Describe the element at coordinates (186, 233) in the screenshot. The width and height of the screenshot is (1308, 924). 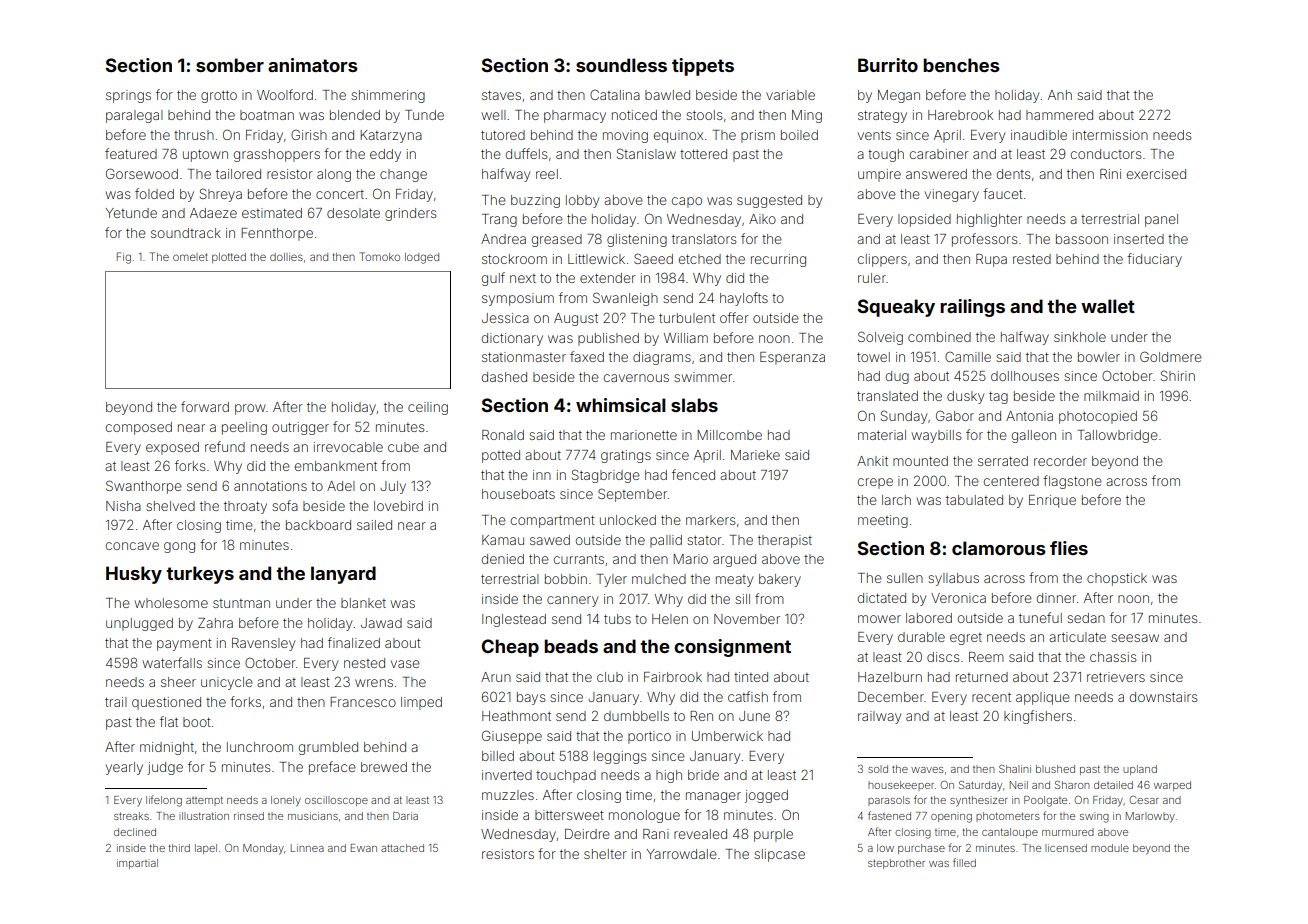
I see `soundtrack` at that location.
